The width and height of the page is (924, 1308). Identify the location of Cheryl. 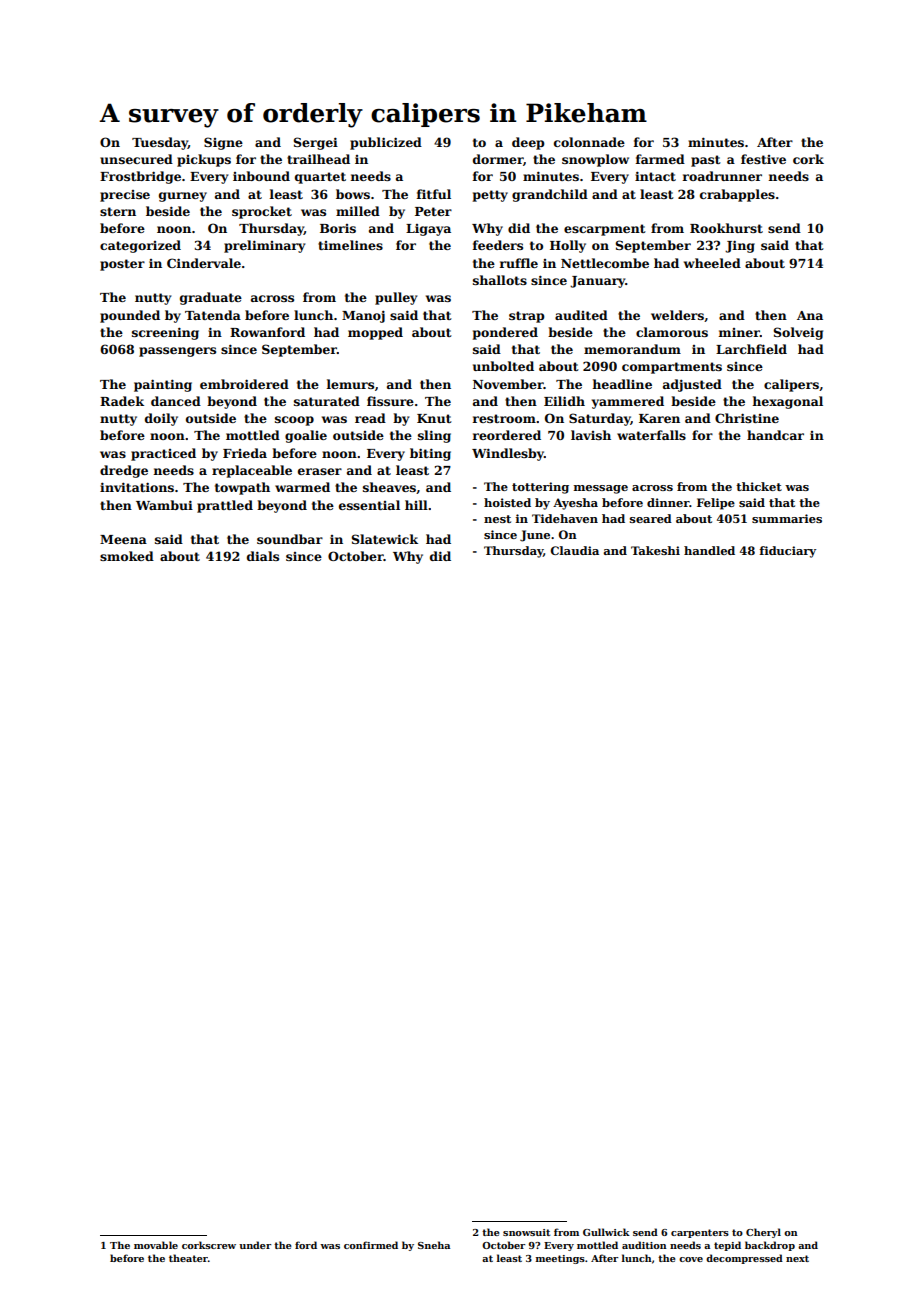
(763, 1233).
